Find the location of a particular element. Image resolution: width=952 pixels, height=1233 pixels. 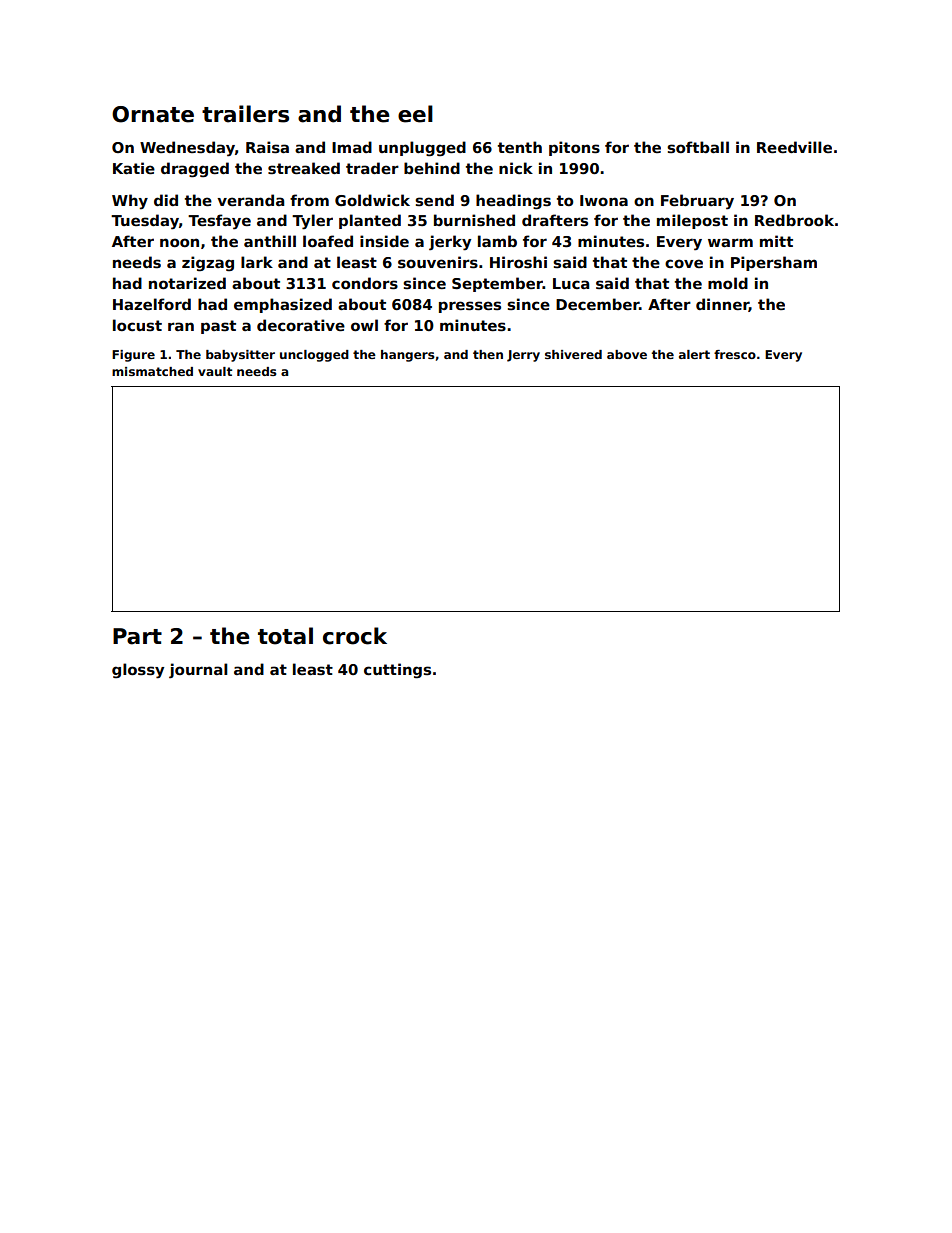

Raisa is located at coordinates (267, 147).
